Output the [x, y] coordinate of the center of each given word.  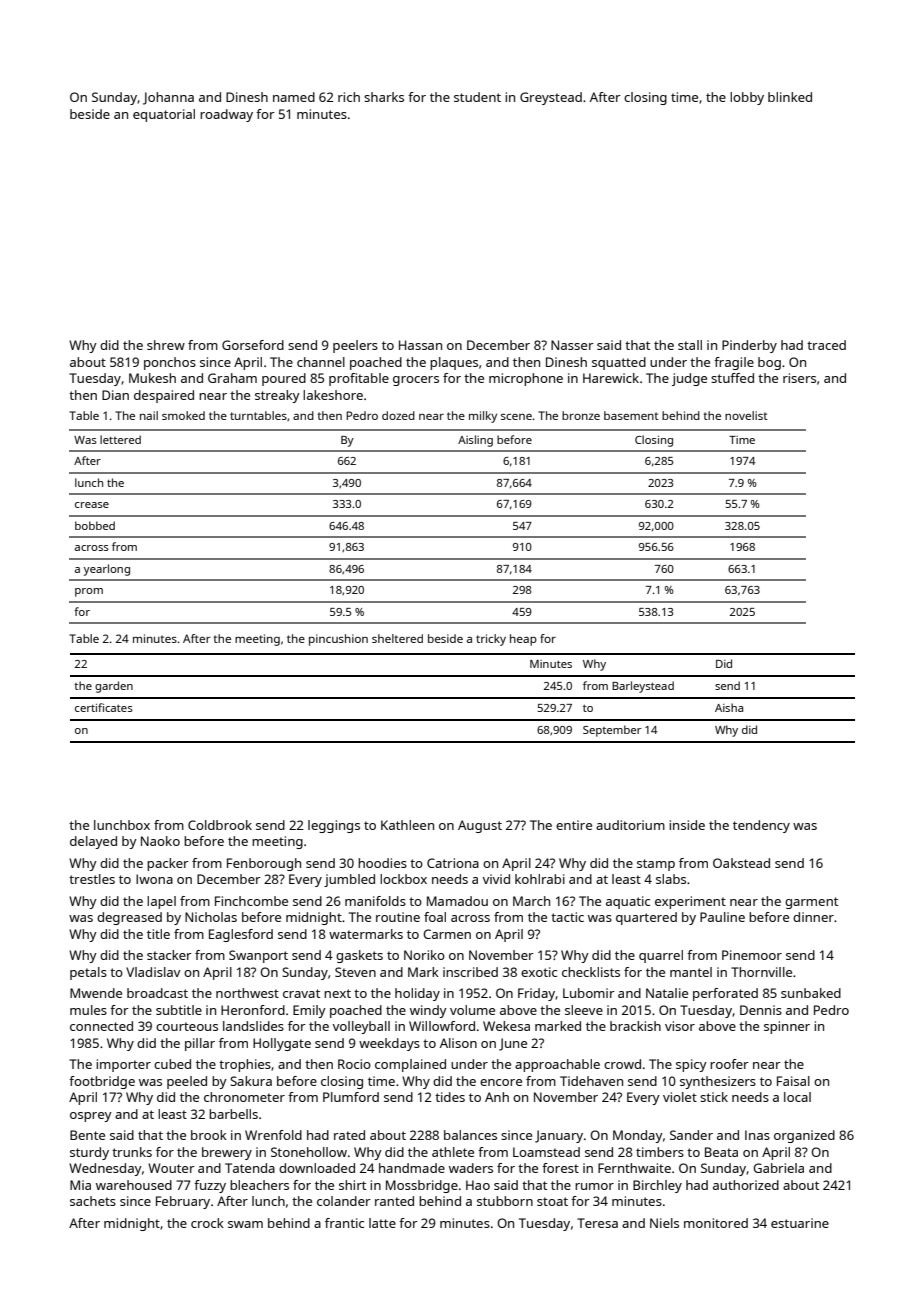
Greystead [551, 98]
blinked [790, 97]
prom [89, 592]
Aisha [729, 707]
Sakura [251, 1081]
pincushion [338, 640]
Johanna [168, 98]
